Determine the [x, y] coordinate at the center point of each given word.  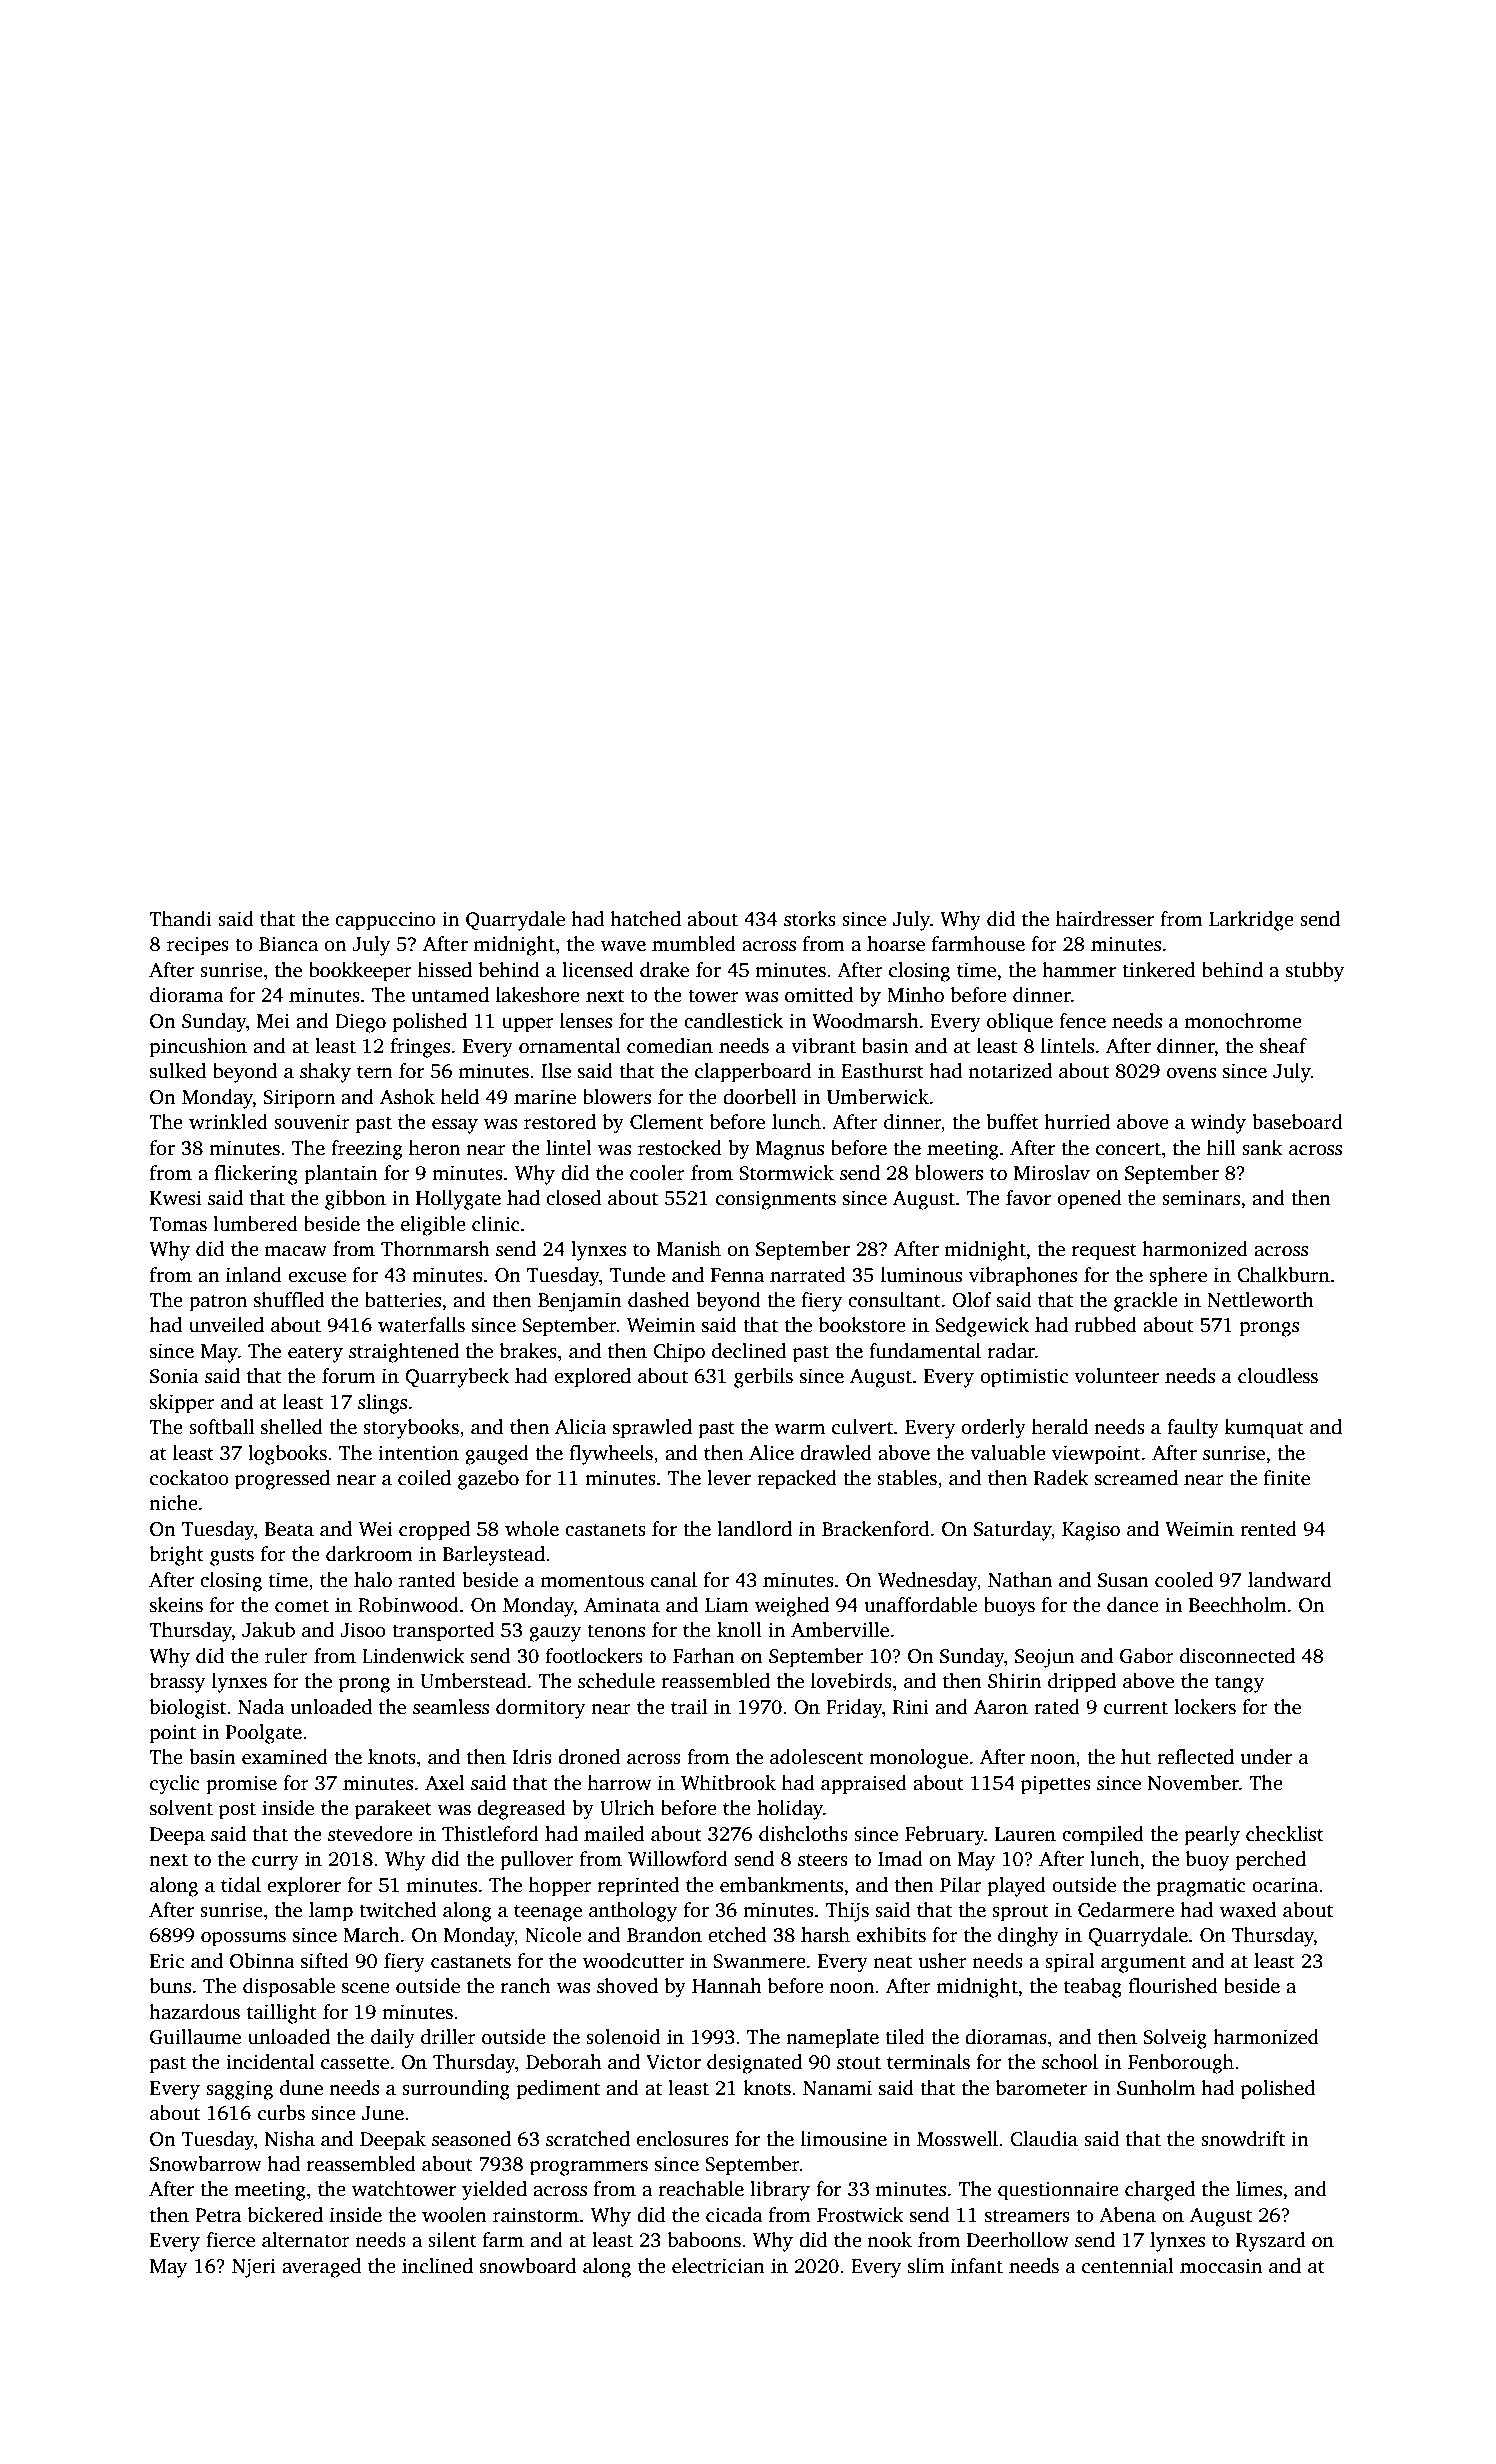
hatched [645, 919]
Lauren [1025, 1834]
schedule [616, 1681]
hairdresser [1105, 919]
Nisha [290, 2139]
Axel [444, 1783]
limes [1259, 2189]
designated [754, 2064]
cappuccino [385, 921]
